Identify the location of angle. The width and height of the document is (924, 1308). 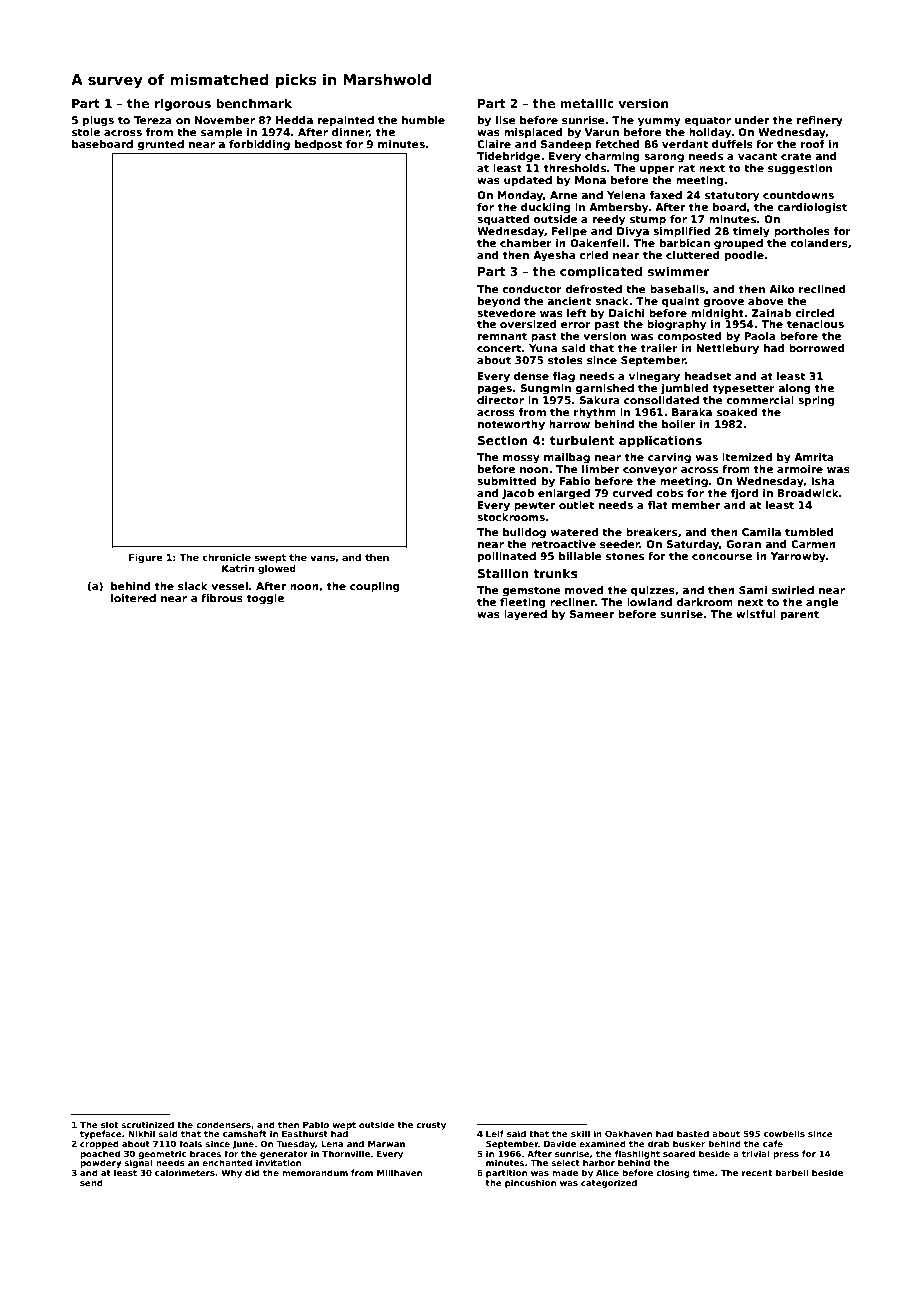
(822, 603).
